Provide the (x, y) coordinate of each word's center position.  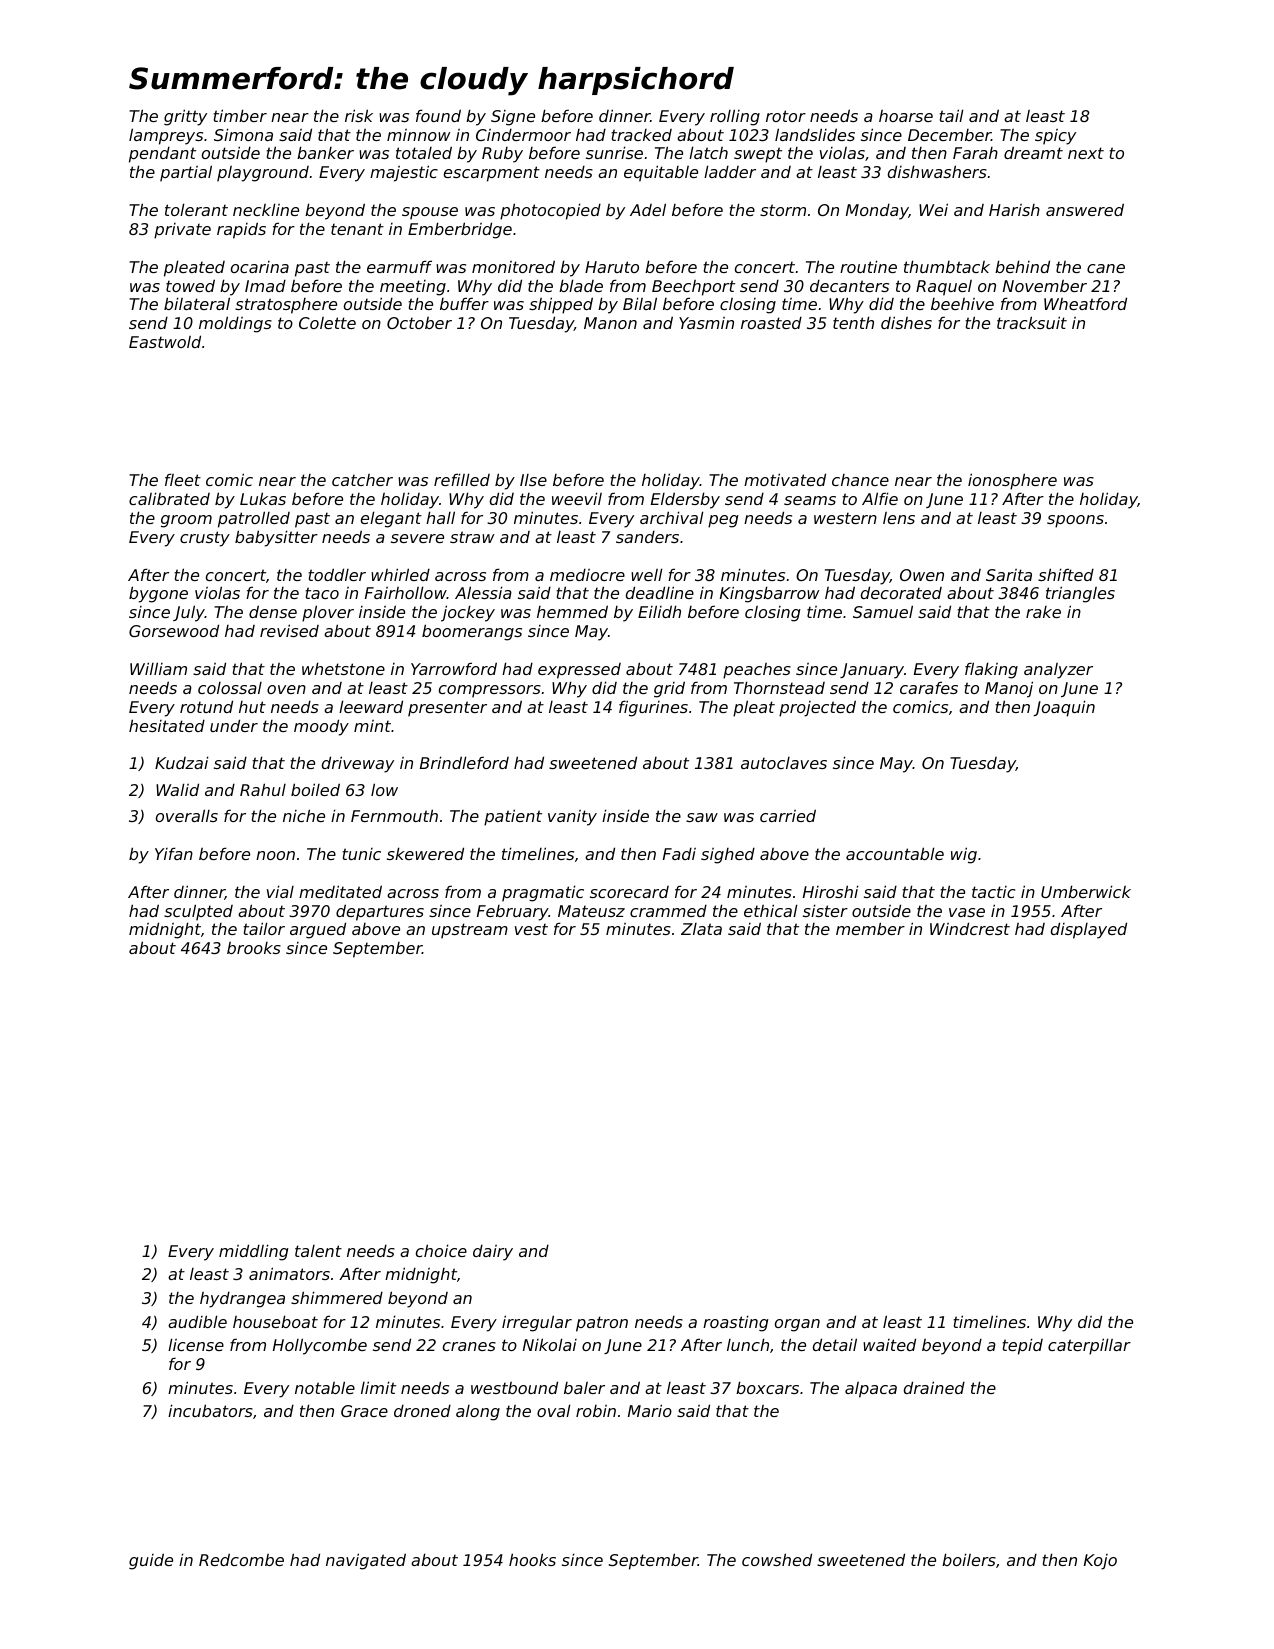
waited (889, 1344)
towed (190, 285)
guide (151, 1561)
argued (318, 930)
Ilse (533, 480)
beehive (962, 304)
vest (531, 929)
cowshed (777, 1559)
